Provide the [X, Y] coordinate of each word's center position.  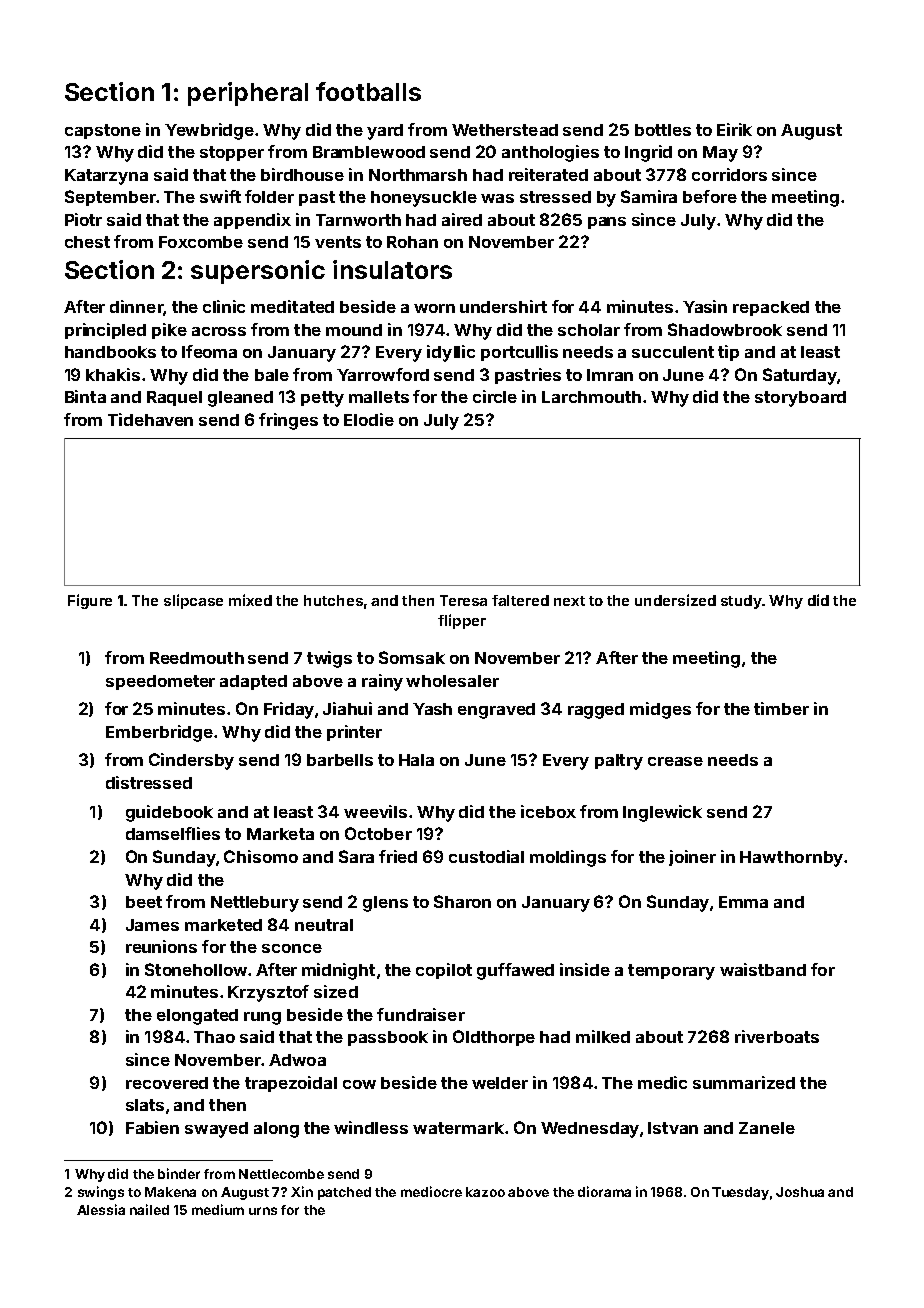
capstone [103, 131]
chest [87, 242]
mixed [250, 600]
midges [660, 710]
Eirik [734, 129]
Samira [649, 196]
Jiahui [347, 708]
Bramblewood [369, 152]
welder [500, 1083]
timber [781, 708]
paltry [619, 762]
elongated [197, 1017]
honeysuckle [424, 199]
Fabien [152, 1127]
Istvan [673, 1128]
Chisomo [261, 856]
